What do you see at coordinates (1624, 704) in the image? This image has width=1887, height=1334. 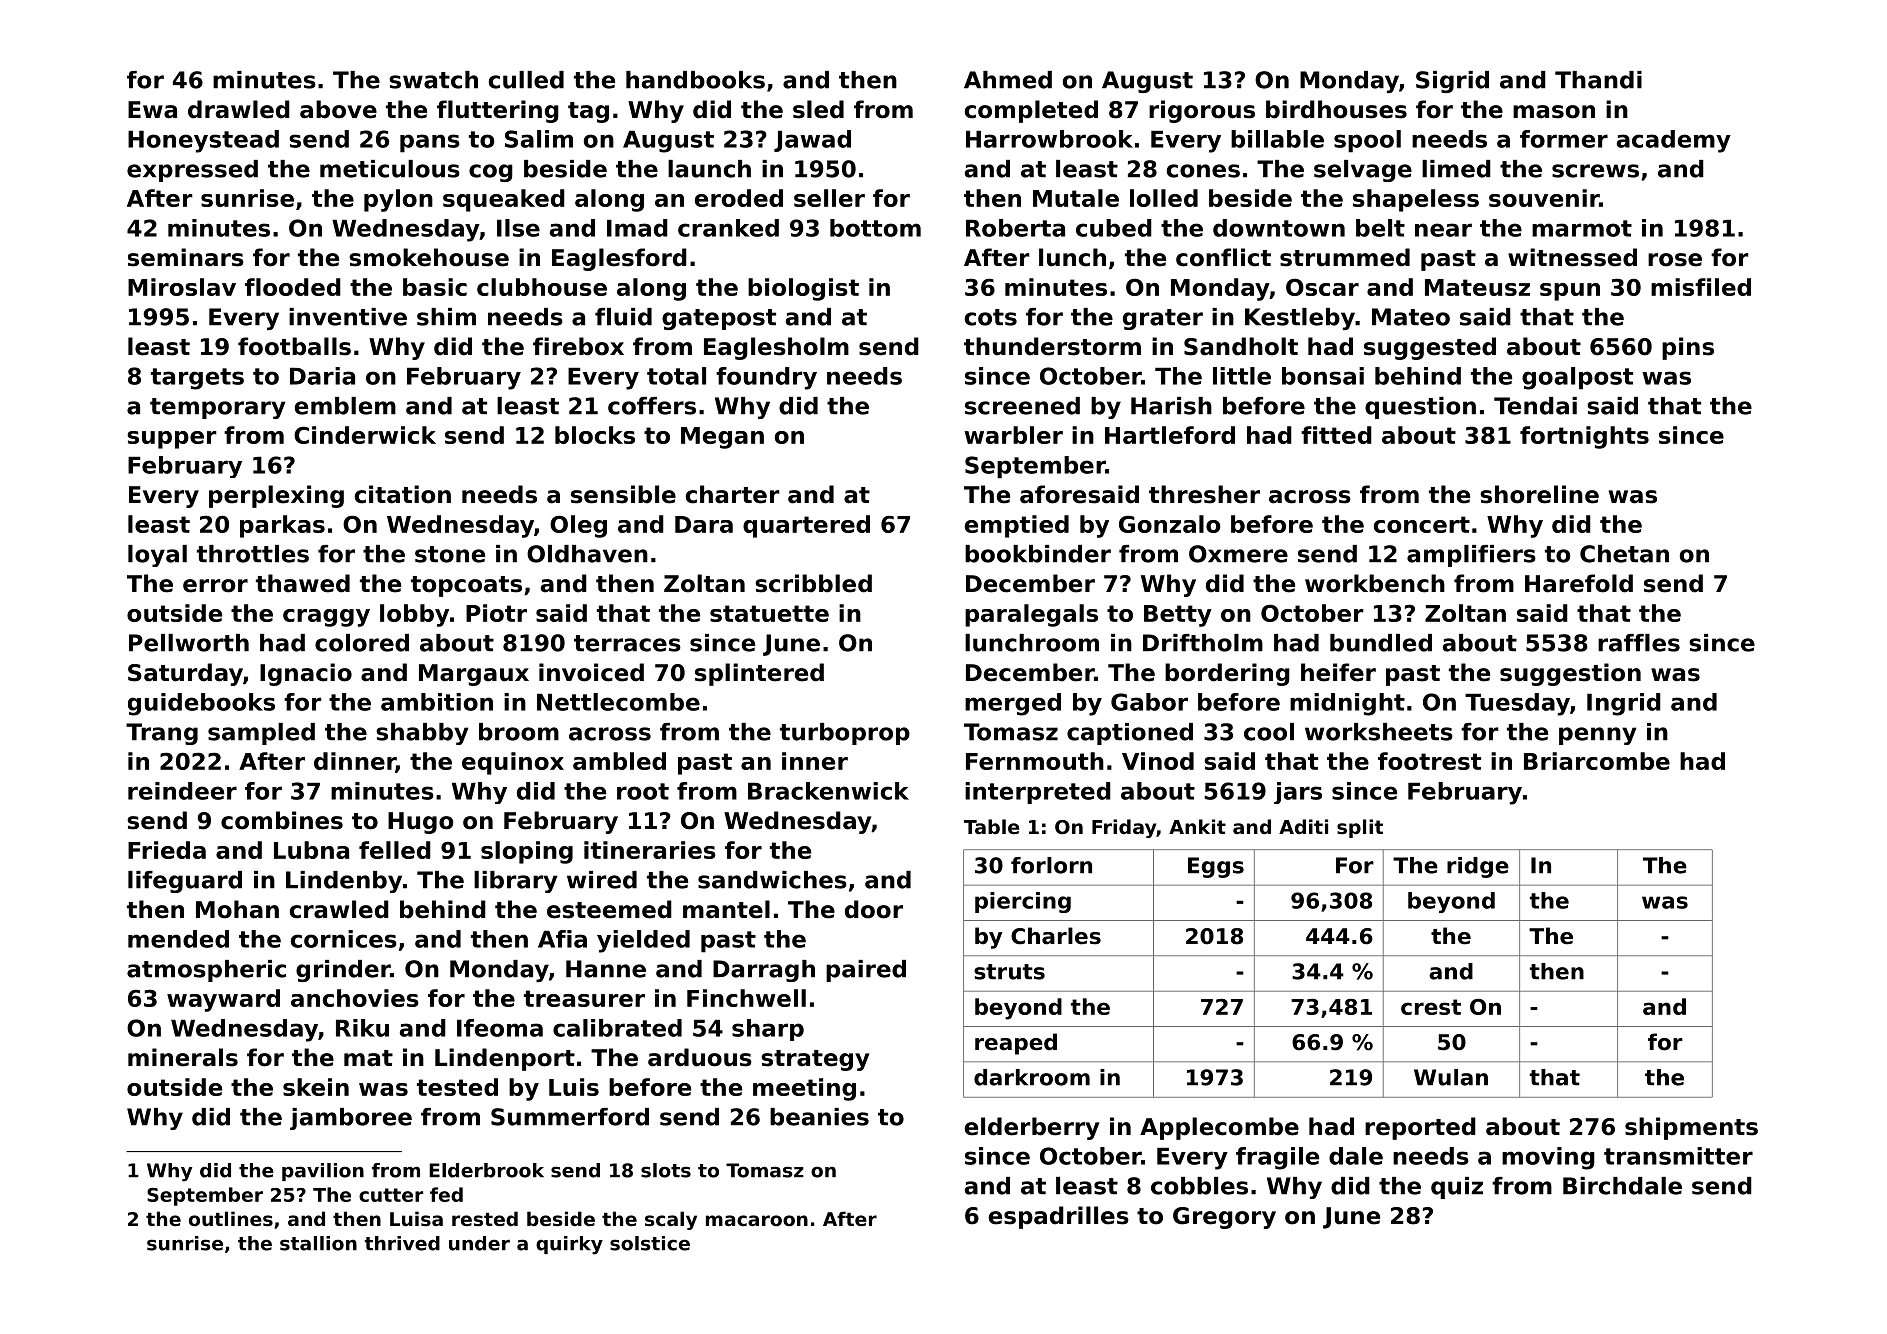 I see `Ingrid` at bounding box center [1624, 704].
